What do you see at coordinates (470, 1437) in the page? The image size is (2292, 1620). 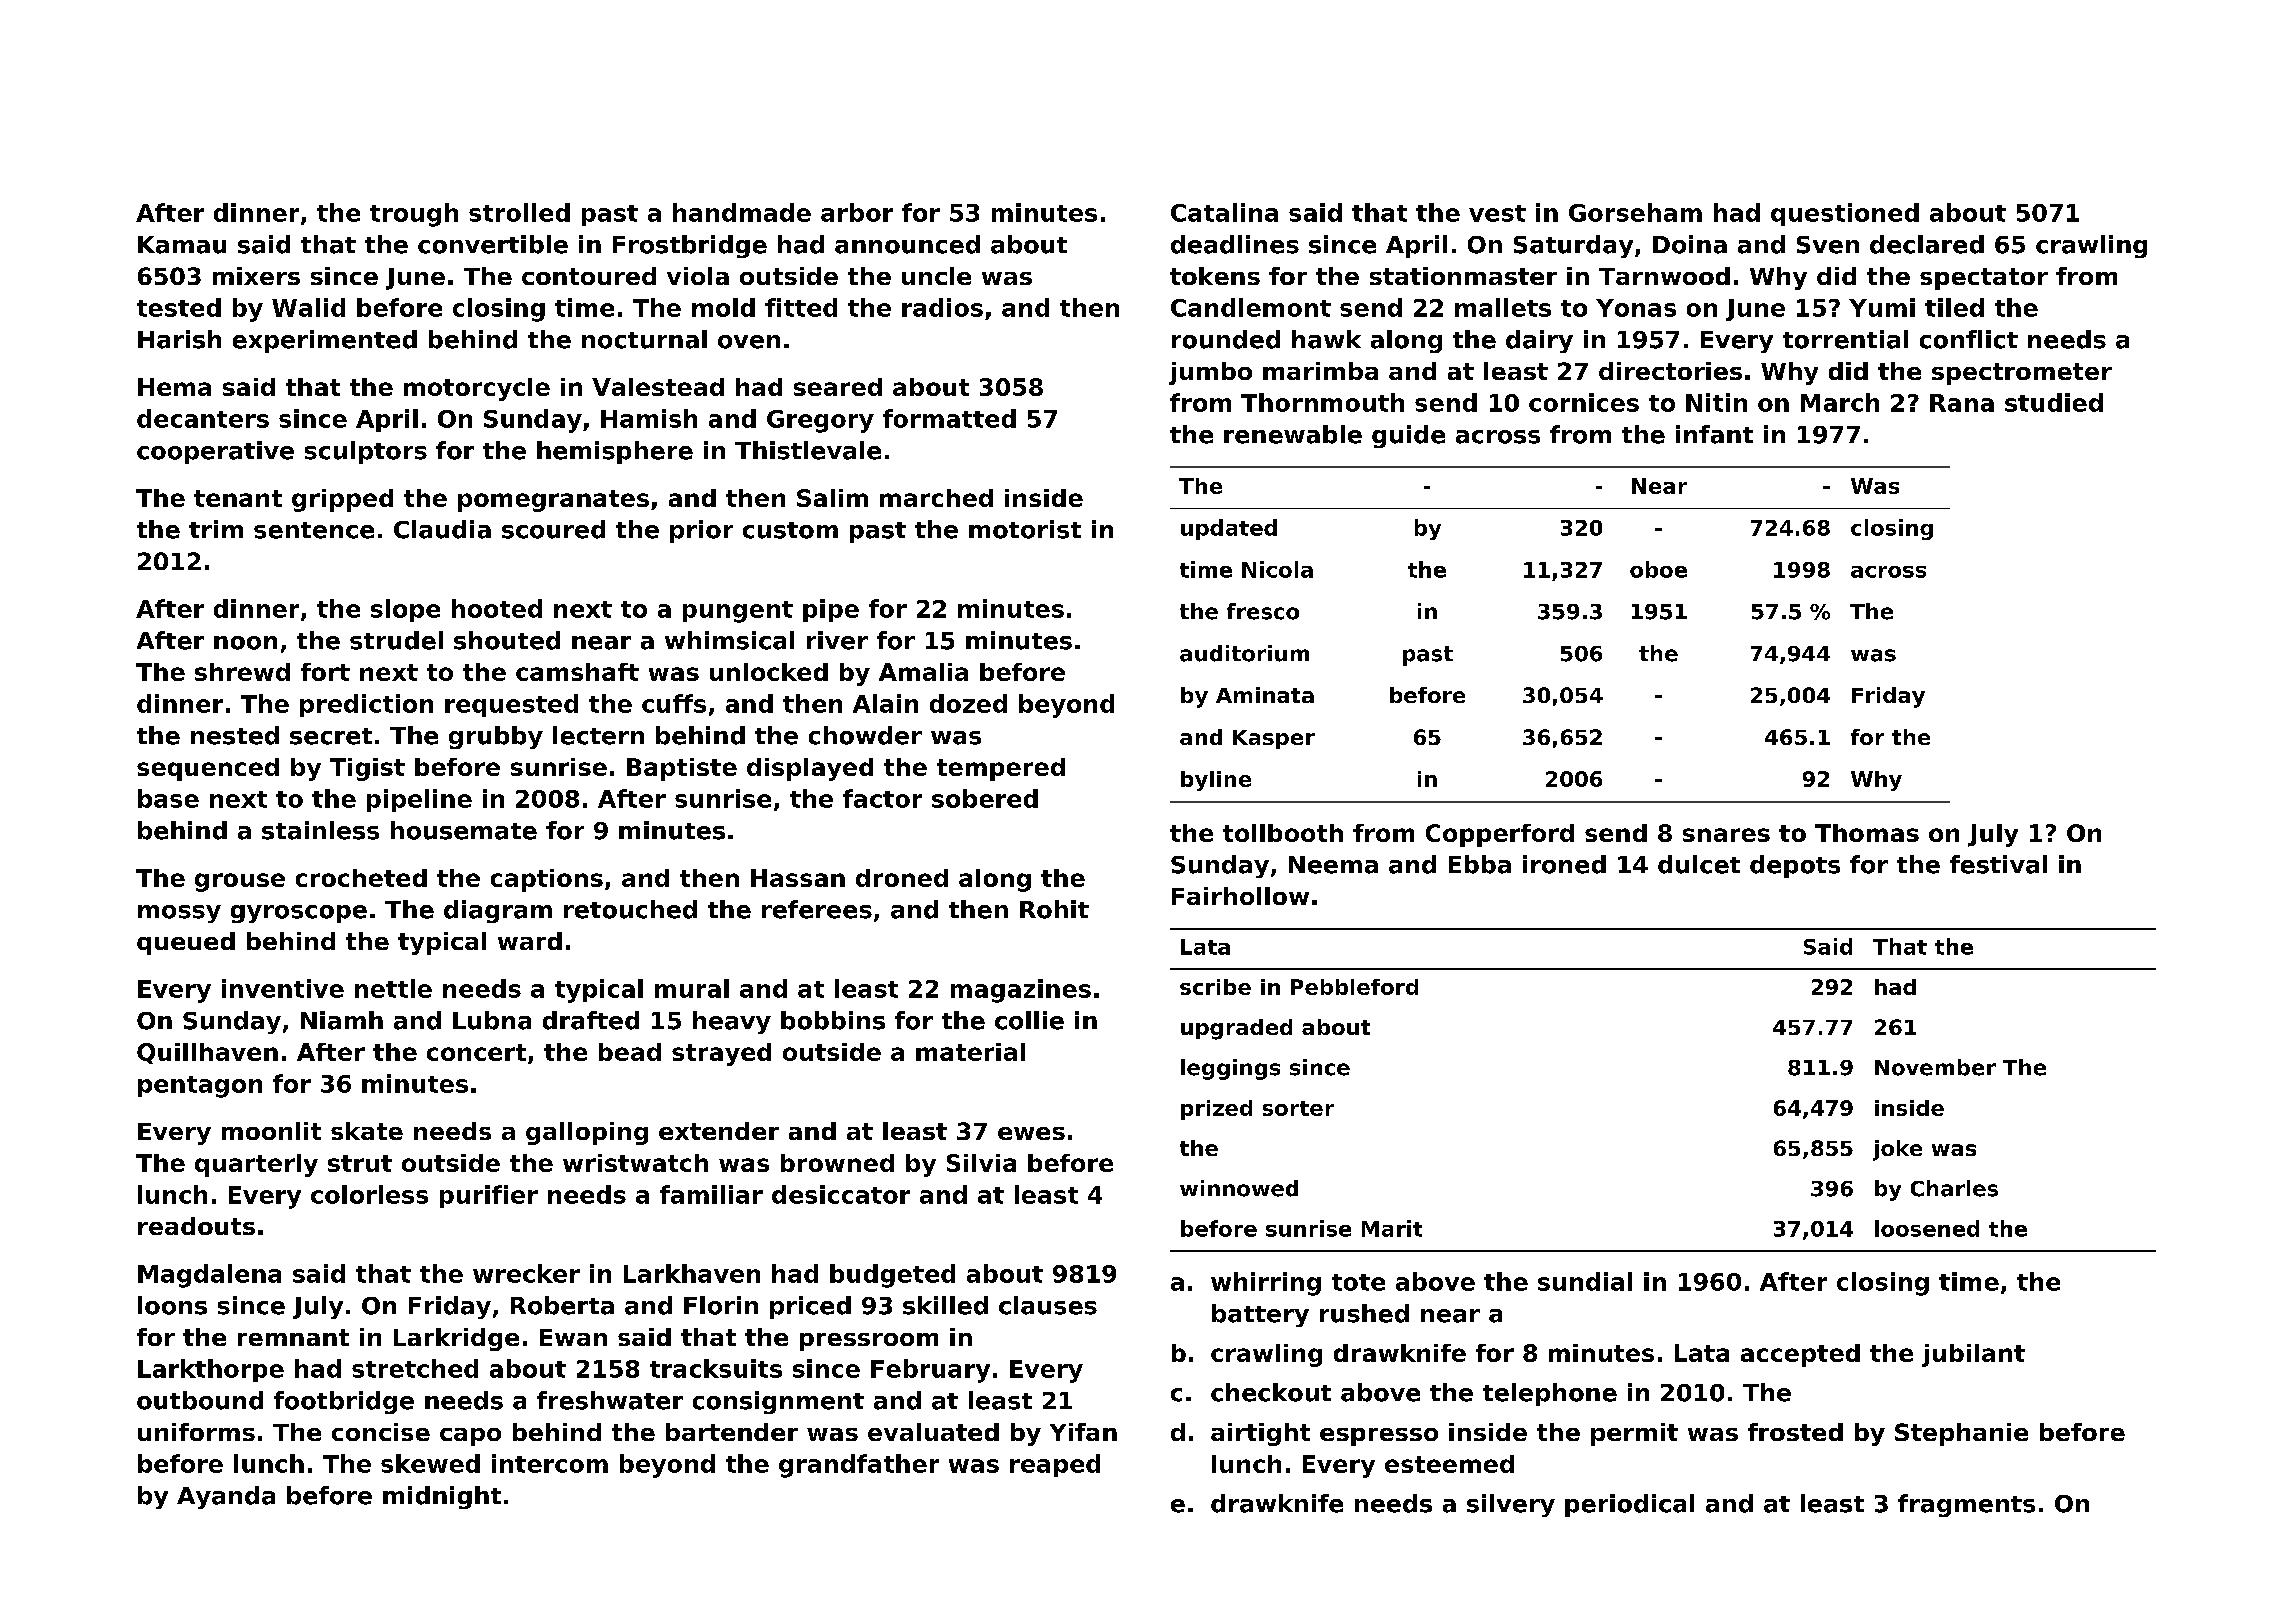 I see `capo` at bounding box center [470, 1437].
